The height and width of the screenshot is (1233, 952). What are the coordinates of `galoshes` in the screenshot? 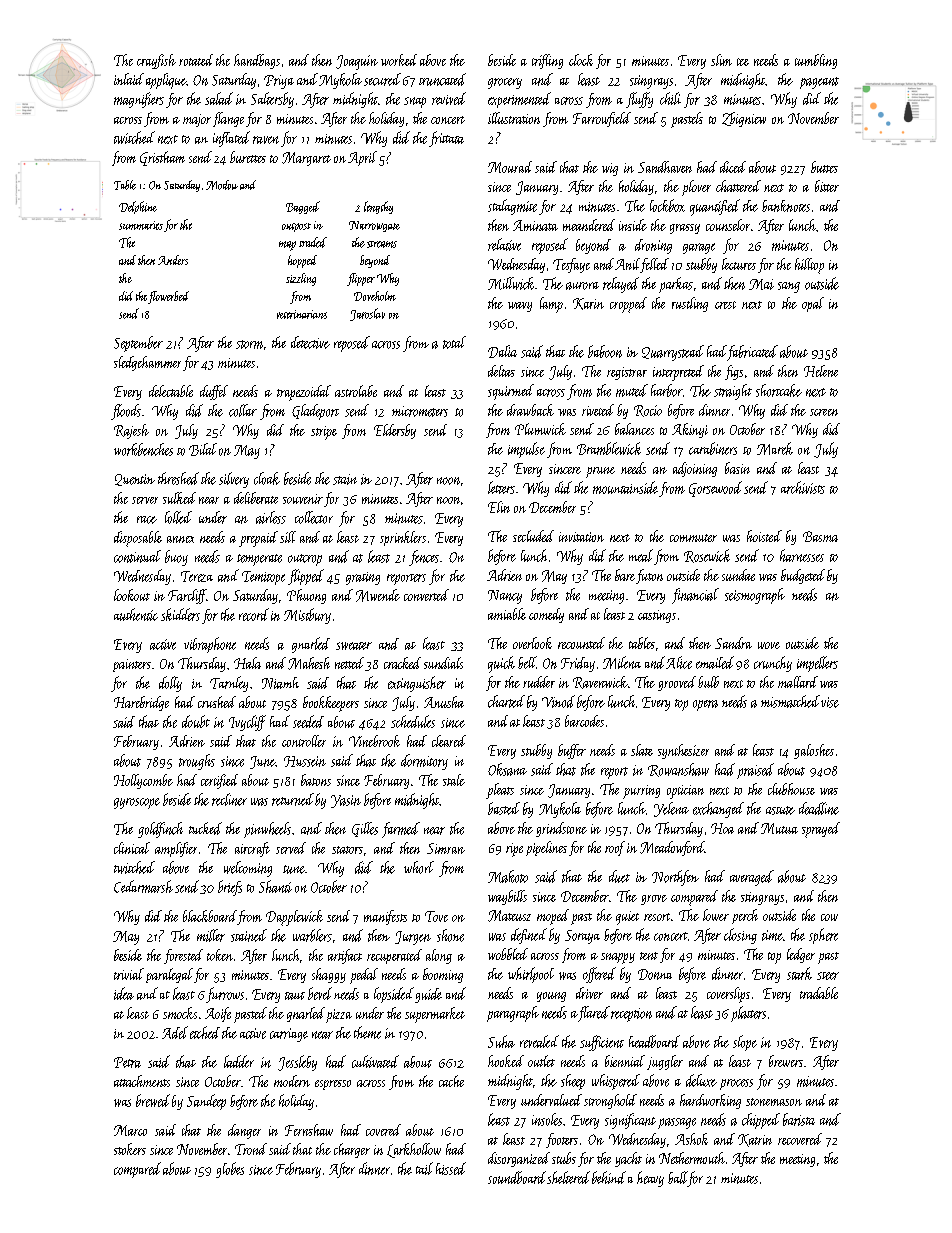 It's located at (814, 751).
